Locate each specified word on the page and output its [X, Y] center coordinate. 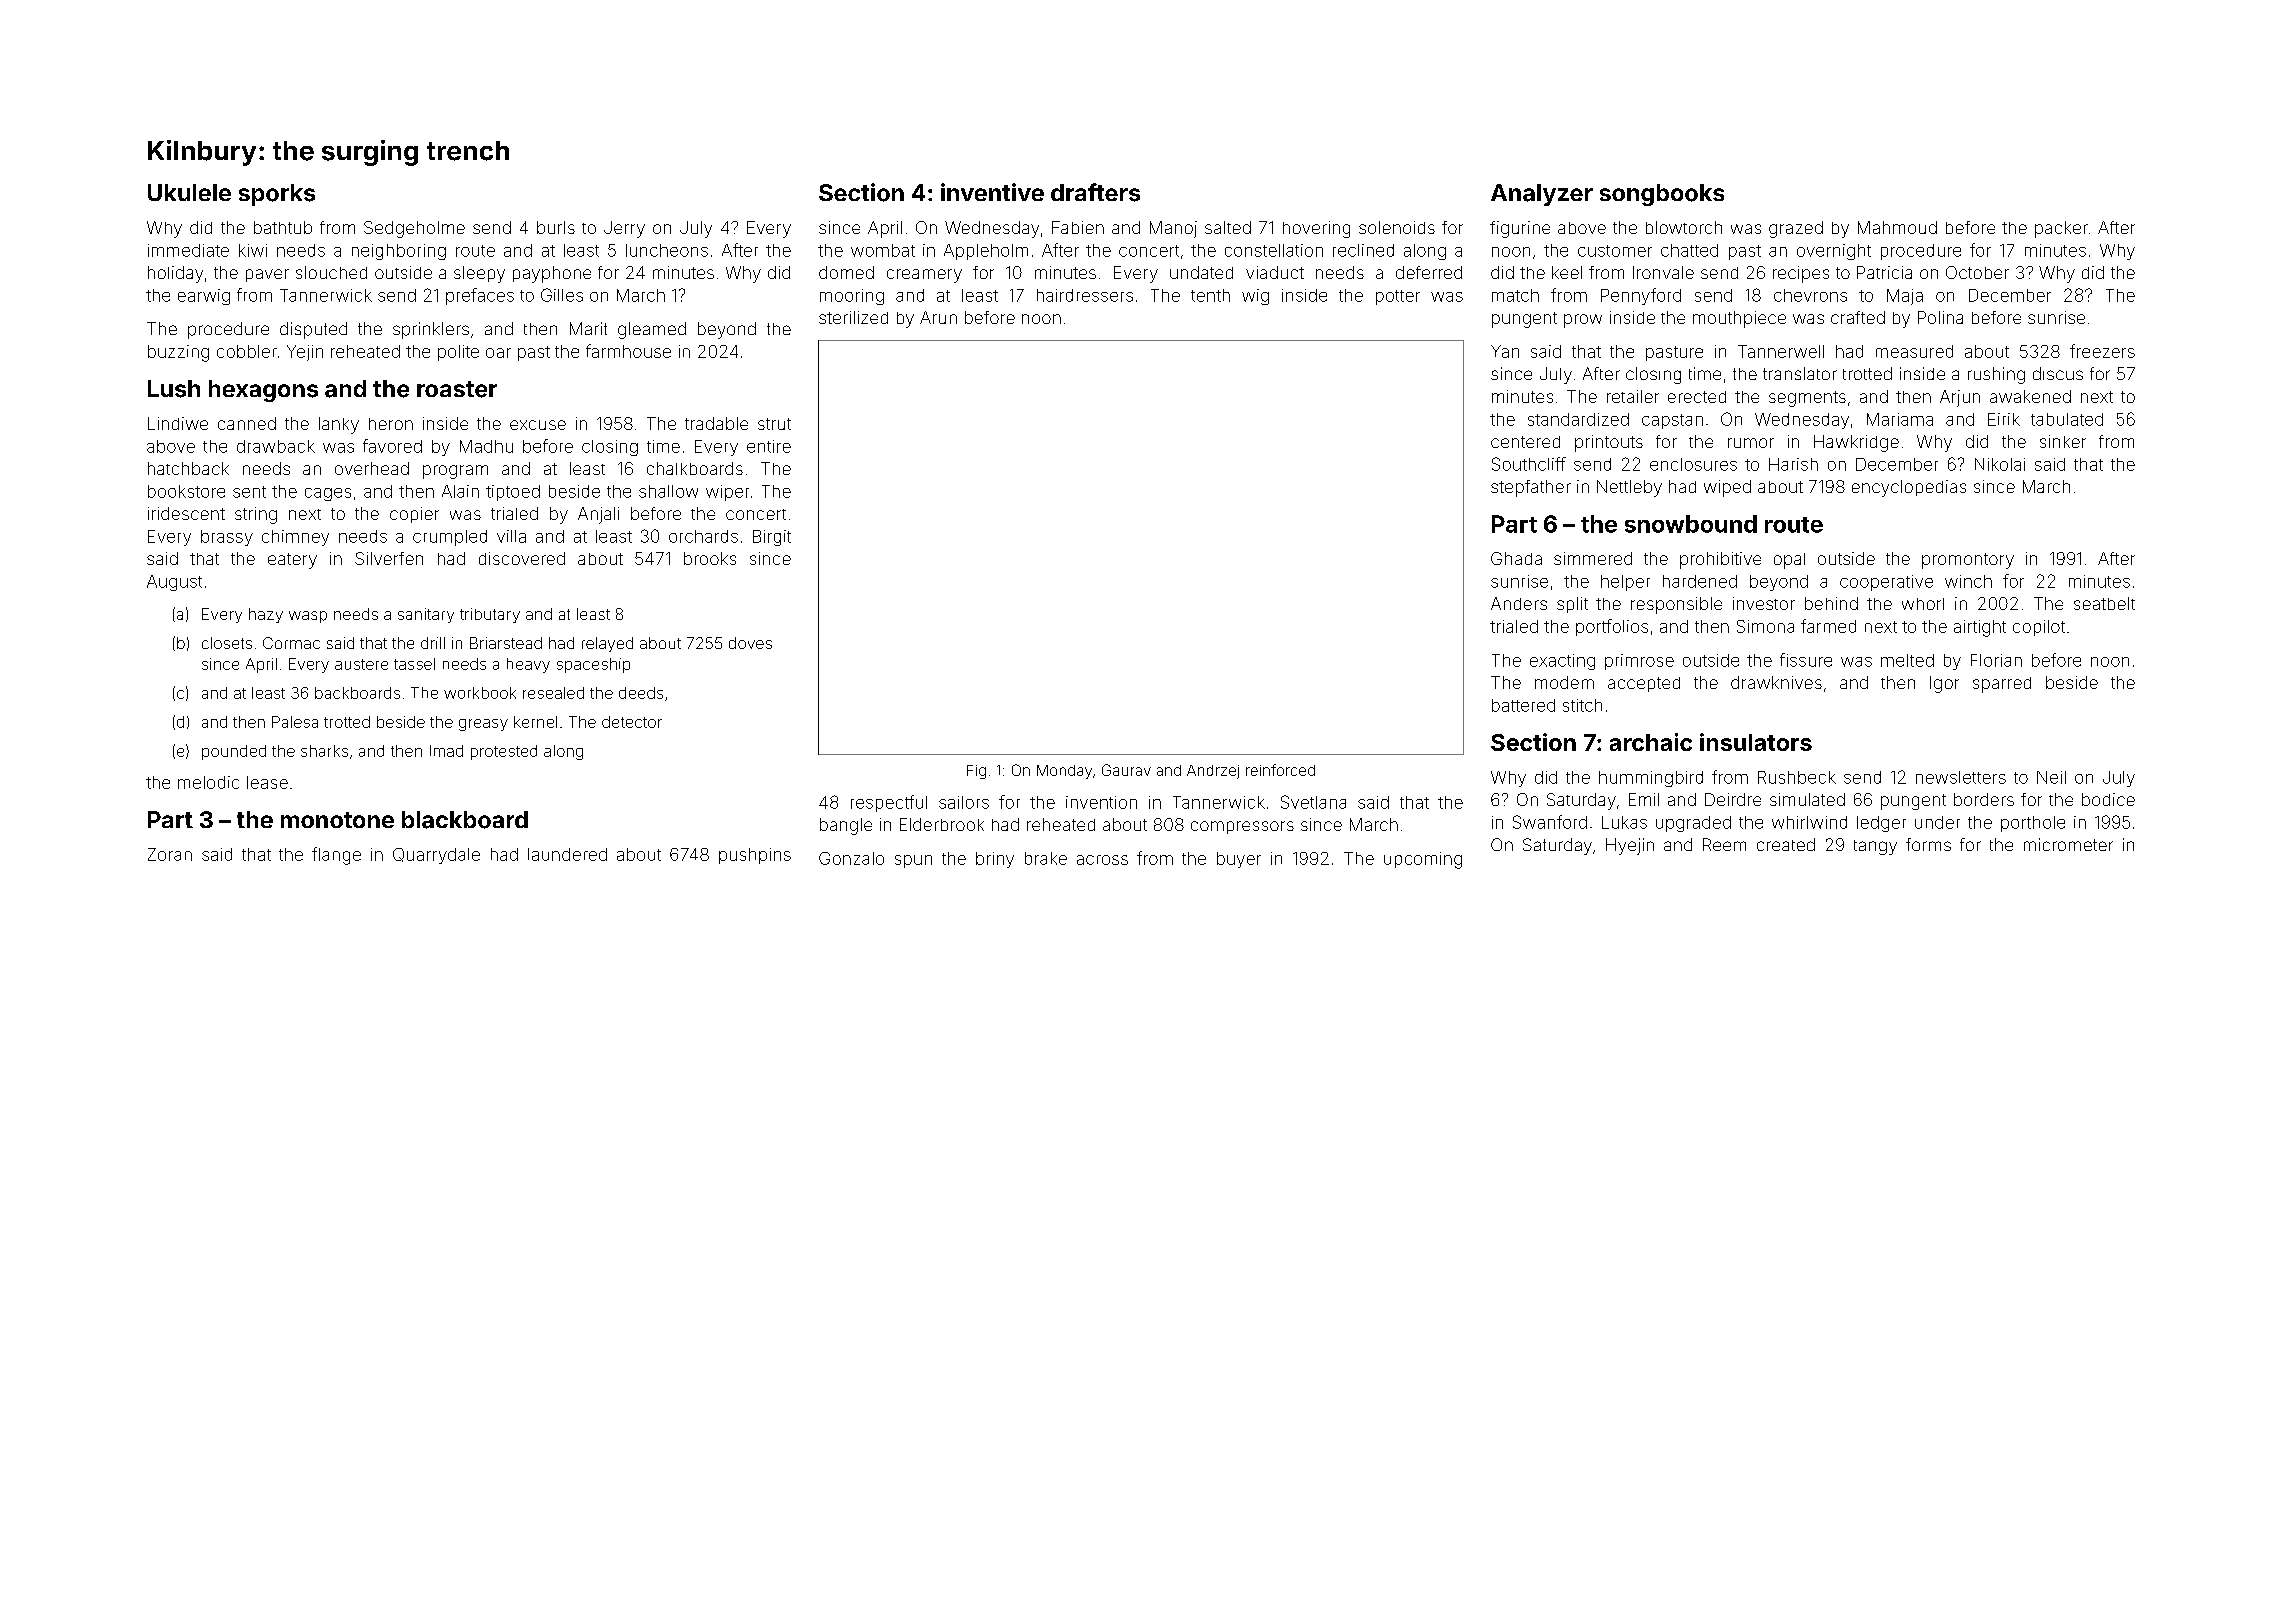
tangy [1875, 847]
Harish [1793, 464]
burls [556, 227]
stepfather [1531, 488]
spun [913, 861]
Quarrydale [436, 856]
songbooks [1662, 195]
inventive [992, 192]
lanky [339, 425]
